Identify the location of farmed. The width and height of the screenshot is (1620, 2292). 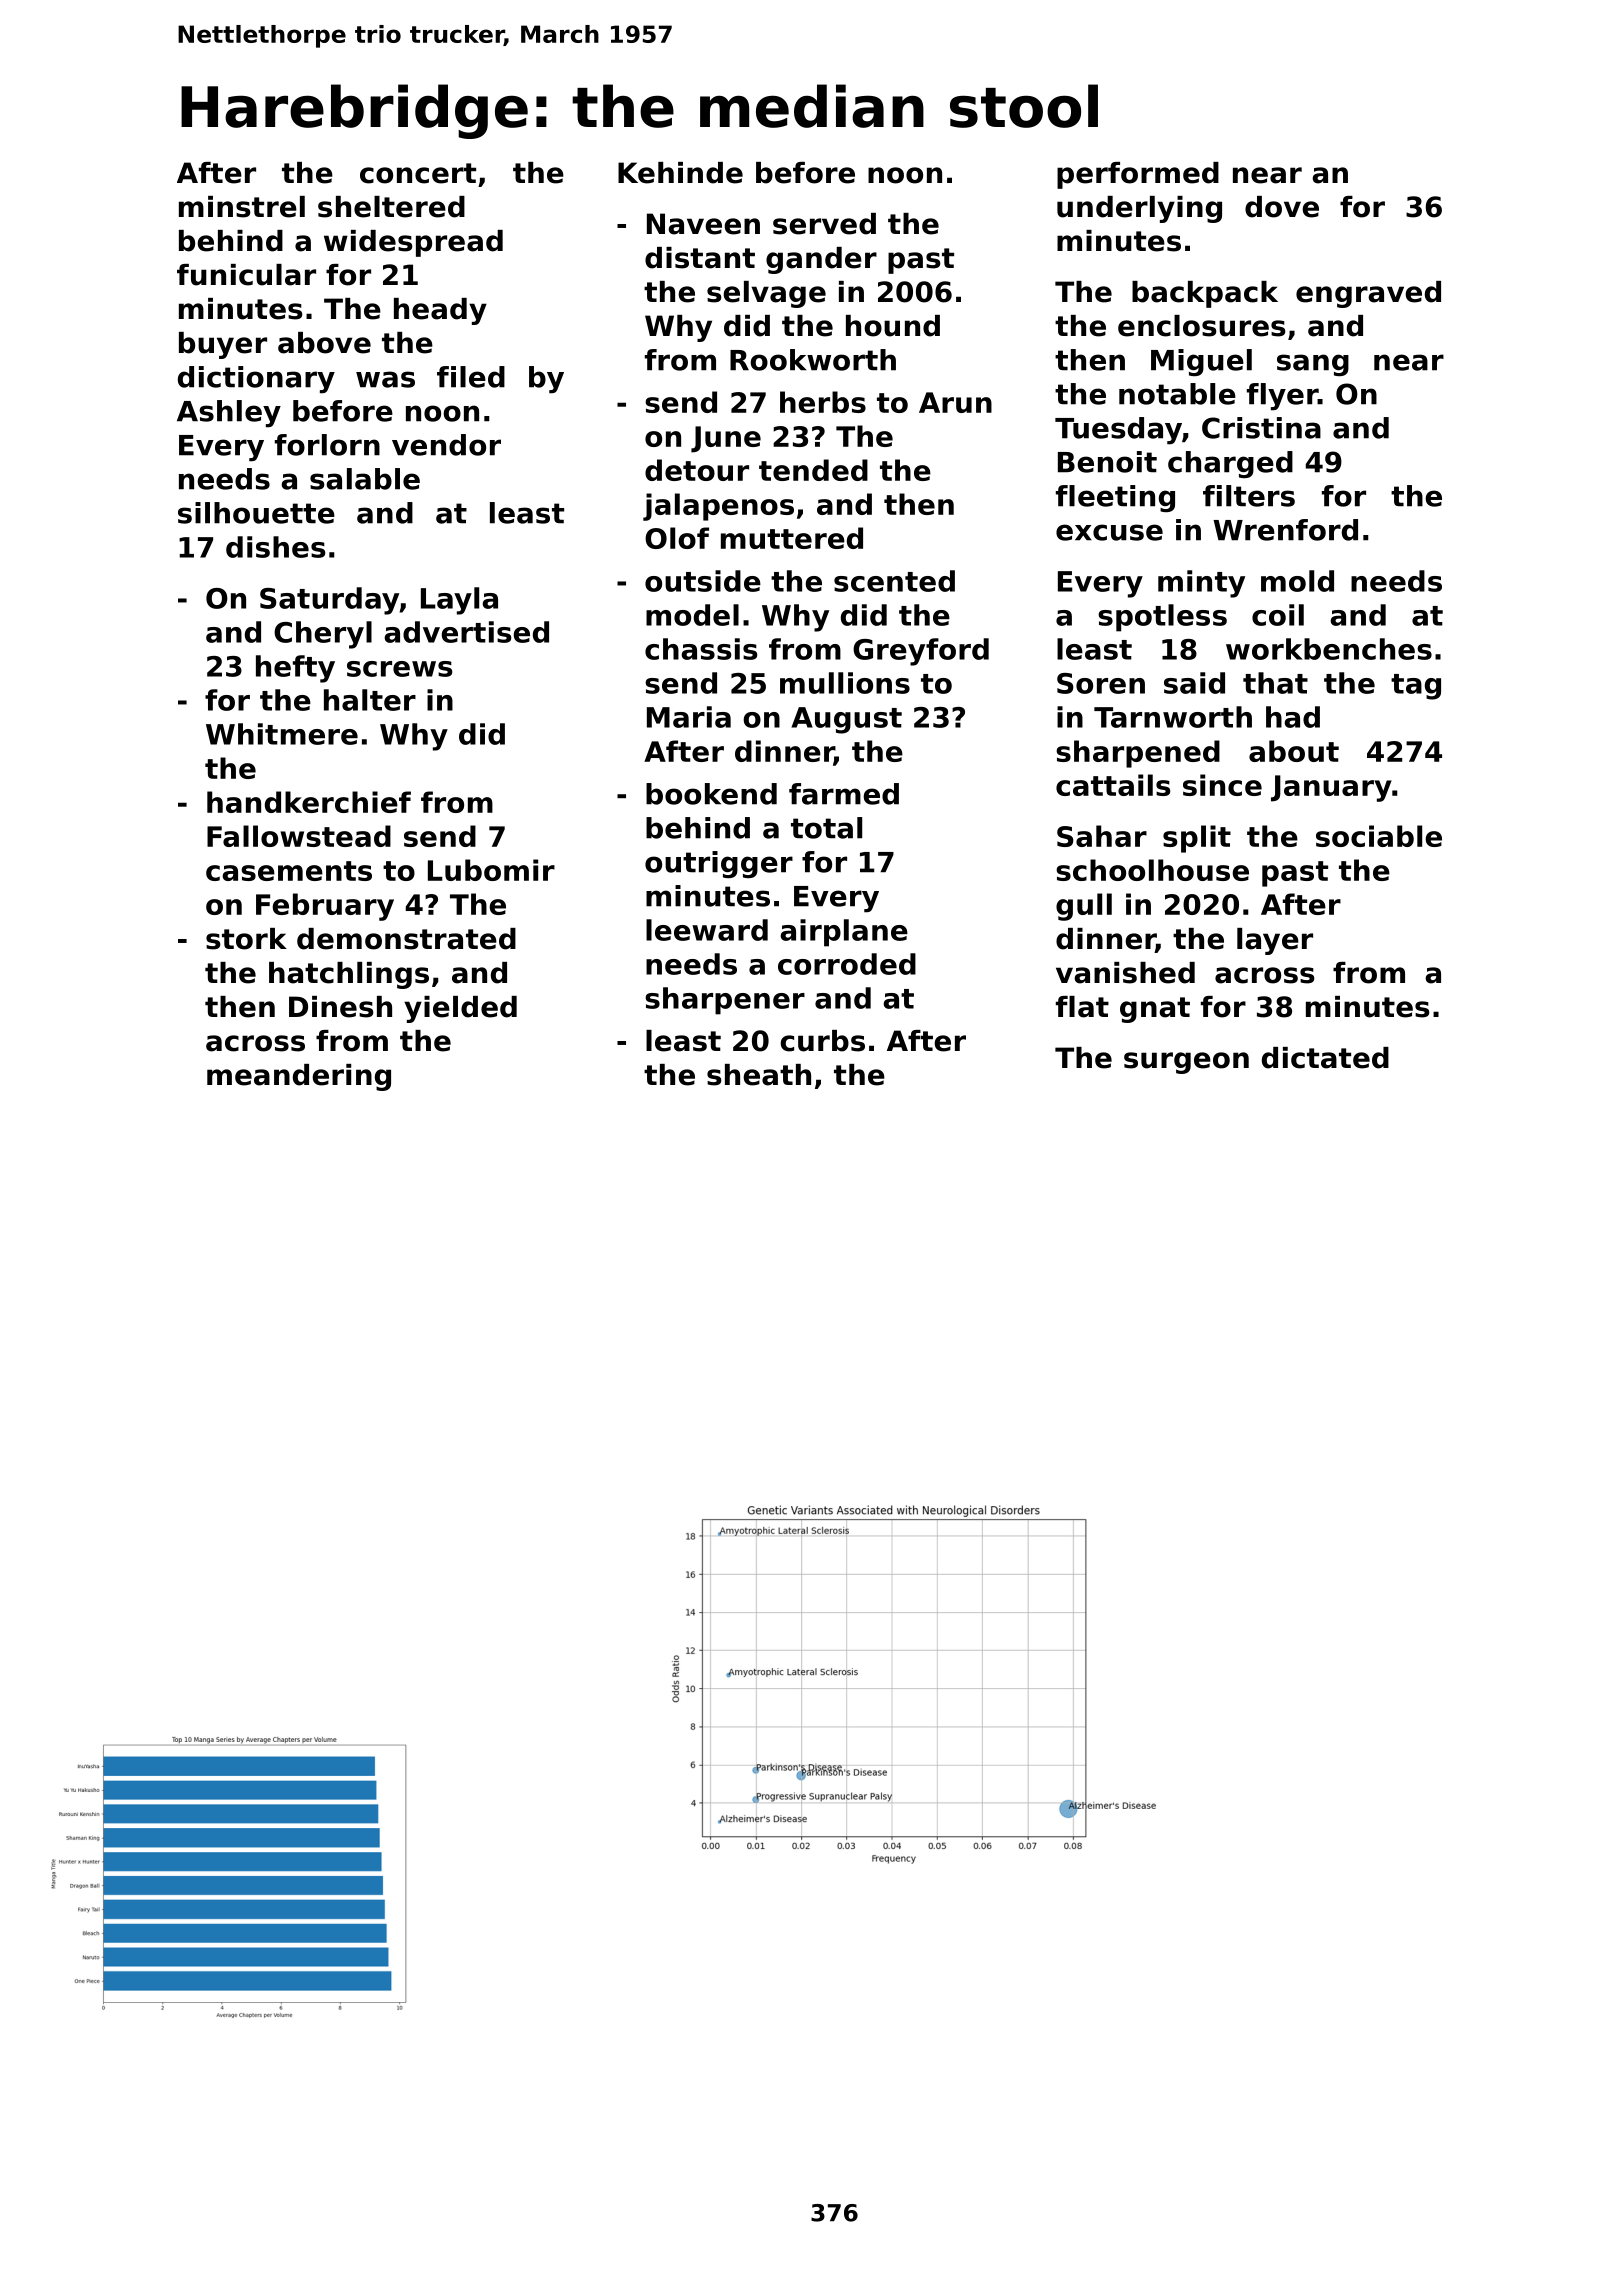
(844, 794).
